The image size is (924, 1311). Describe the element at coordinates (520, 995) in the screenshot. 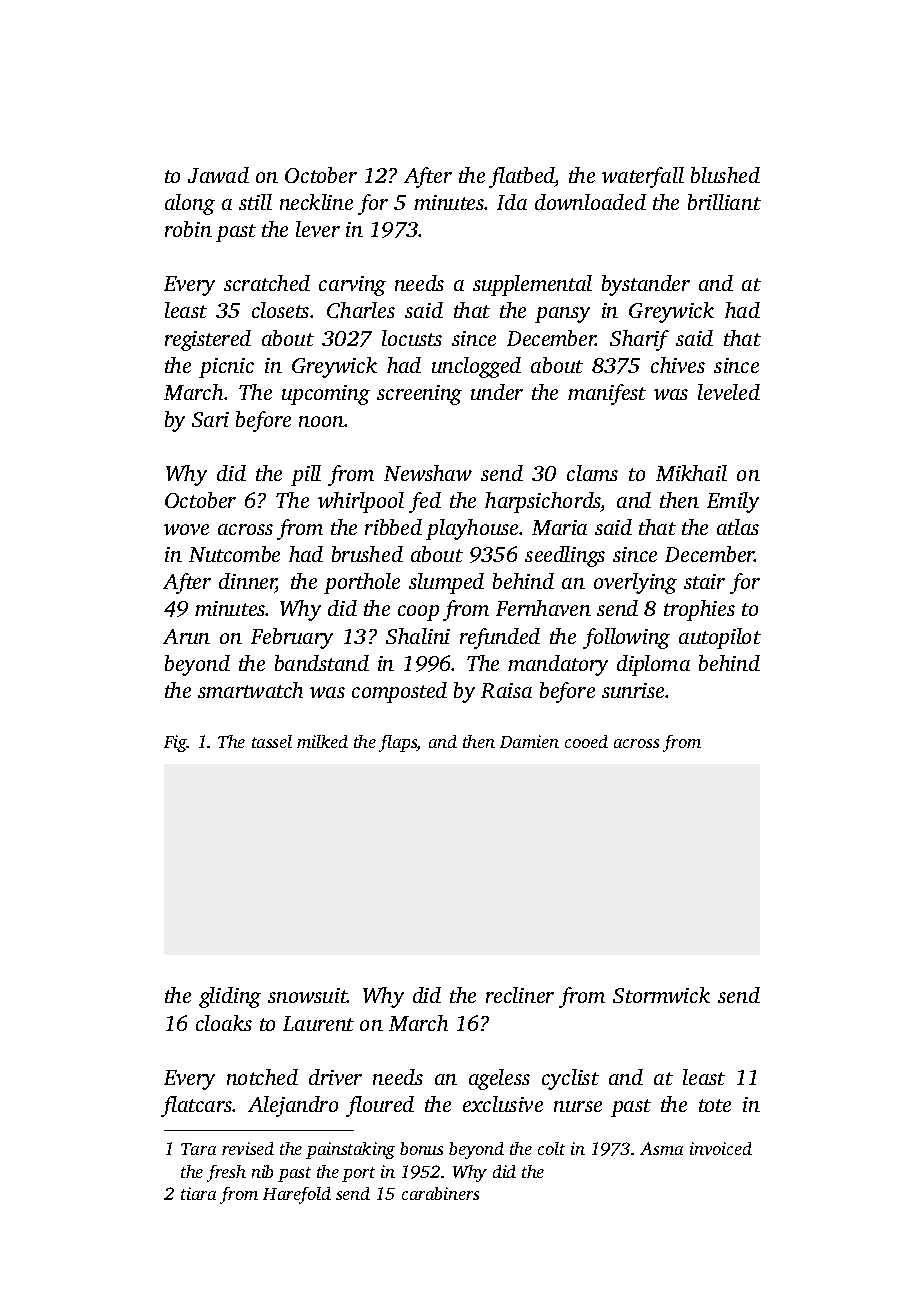

I see `recliner` at that location.
